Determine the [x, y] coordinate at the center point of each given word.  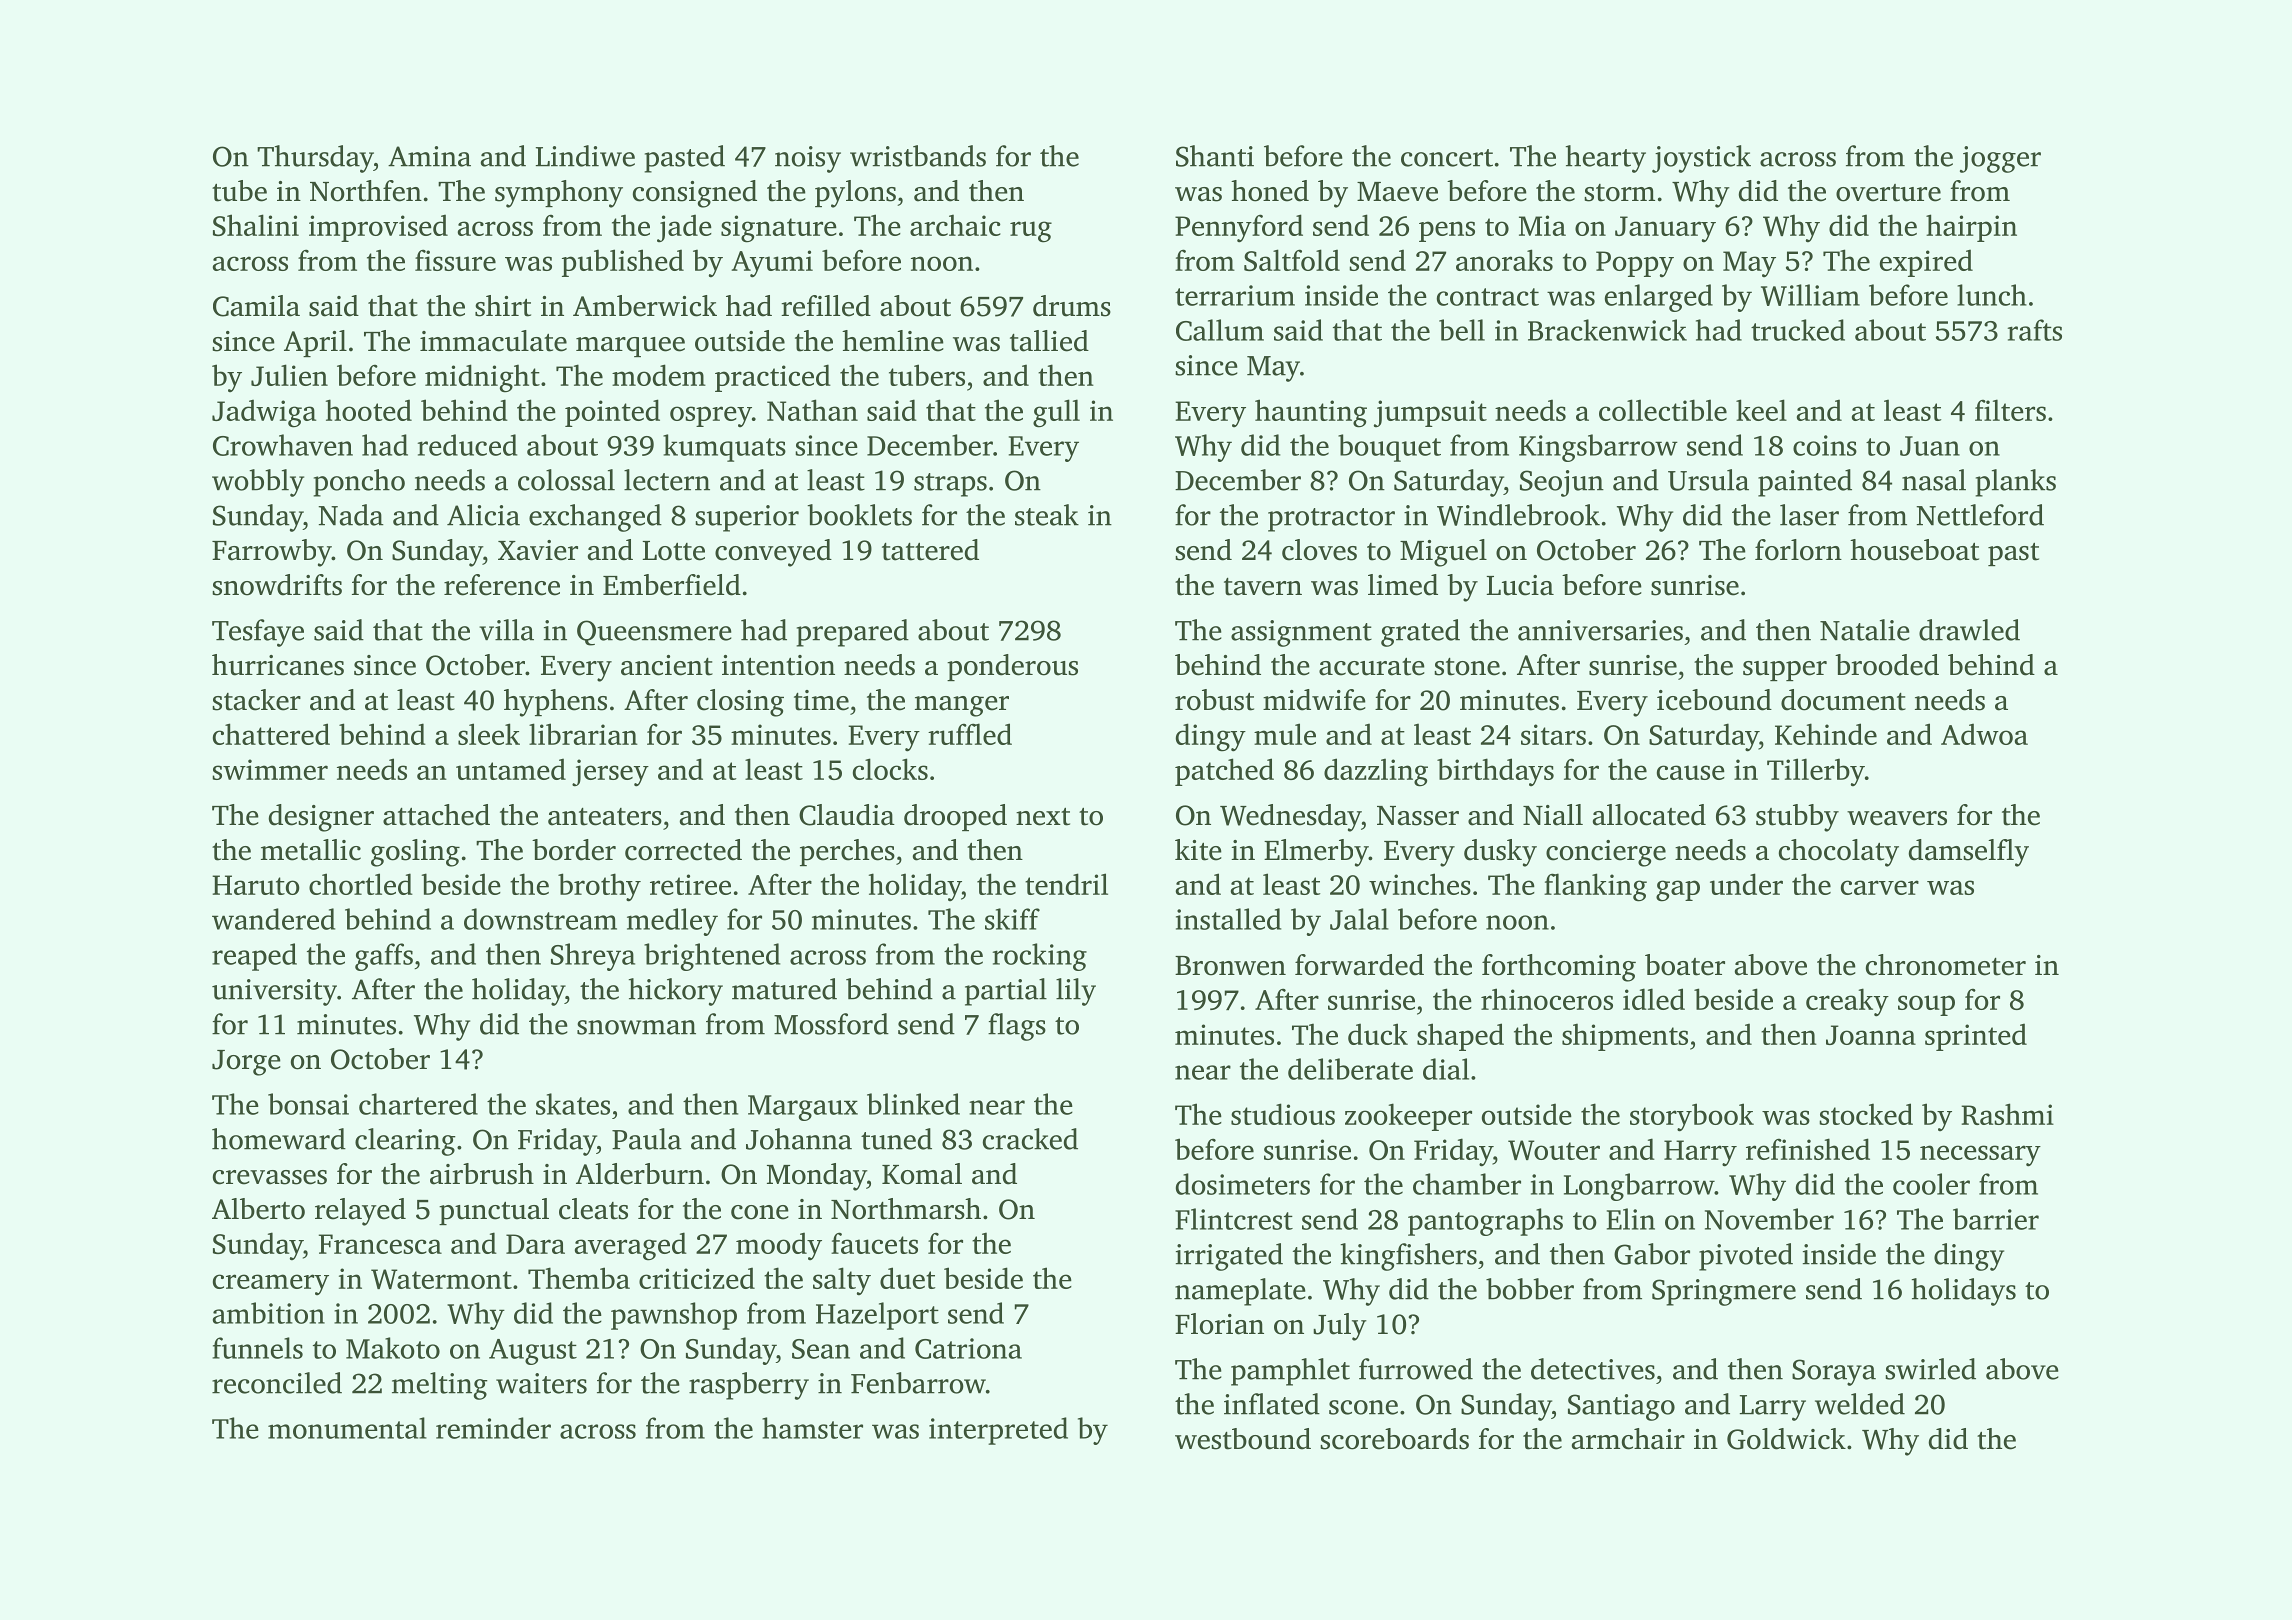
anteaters [605, 817]
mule [1285, 734]
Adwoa [1984, 734]
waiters [541, 1383]
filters [2010, 410]
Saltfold [1292, 260]
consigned [695, 194]
